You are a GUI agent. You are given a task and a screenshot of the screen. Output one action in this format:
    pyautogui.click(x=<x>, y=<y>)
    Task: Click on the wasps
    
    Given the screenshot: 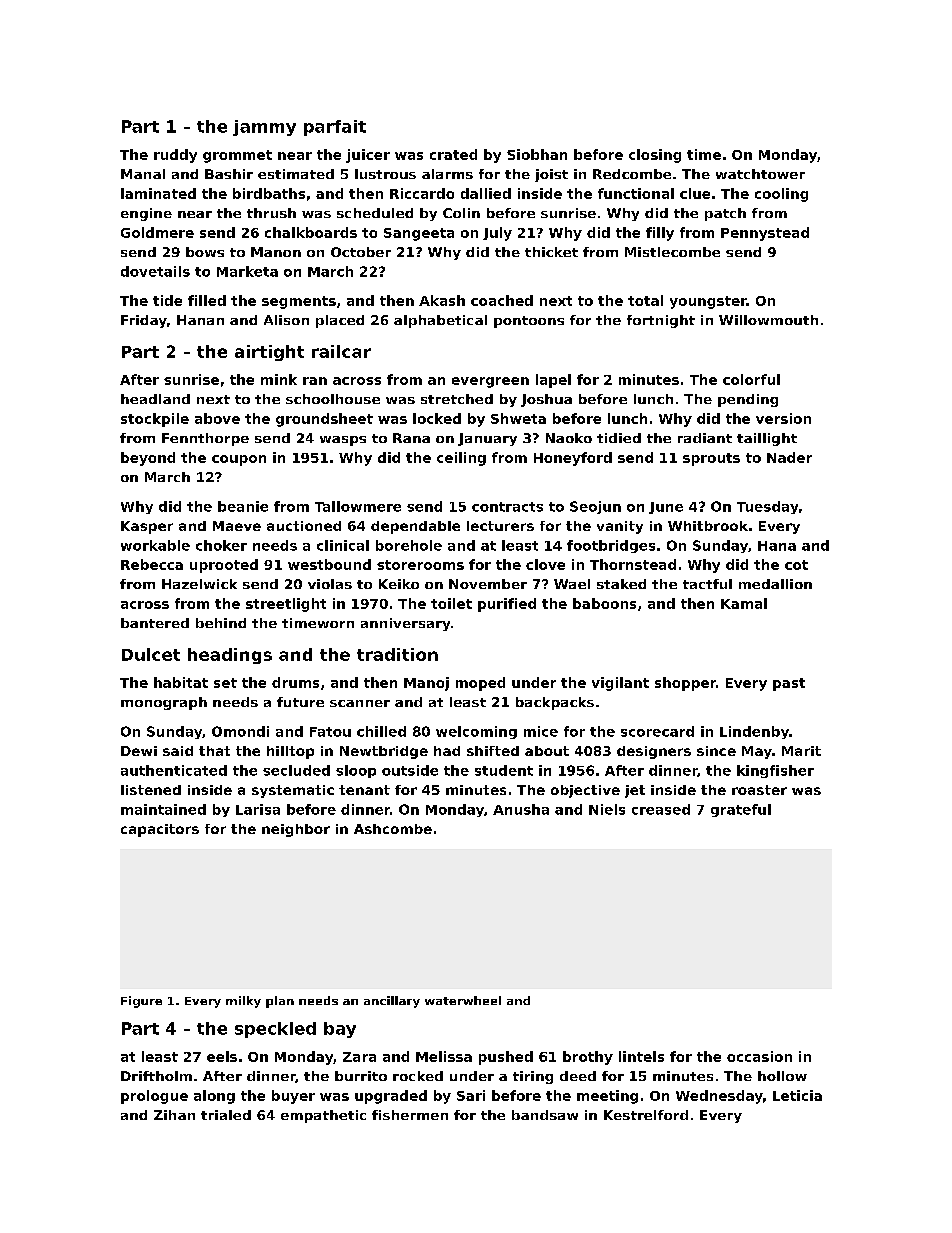 What is the action you would take?
    pyautogui.click(x=343, y=441)
